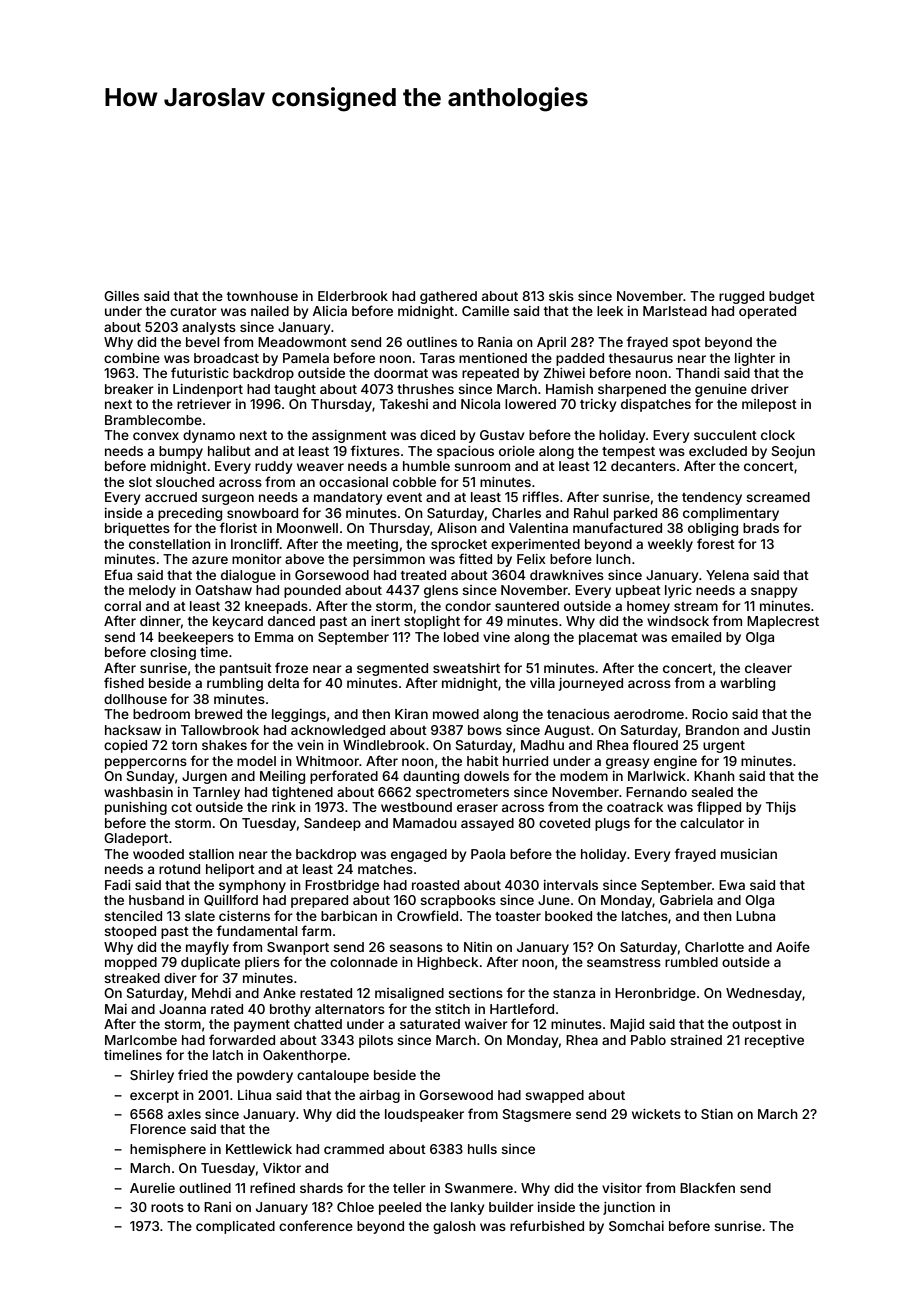 The image size is (924, 1308). What do you see at coordinates (424, 1115) in the screenshot?
I see `loudspeaker` at bounding box center [424, 1115].
